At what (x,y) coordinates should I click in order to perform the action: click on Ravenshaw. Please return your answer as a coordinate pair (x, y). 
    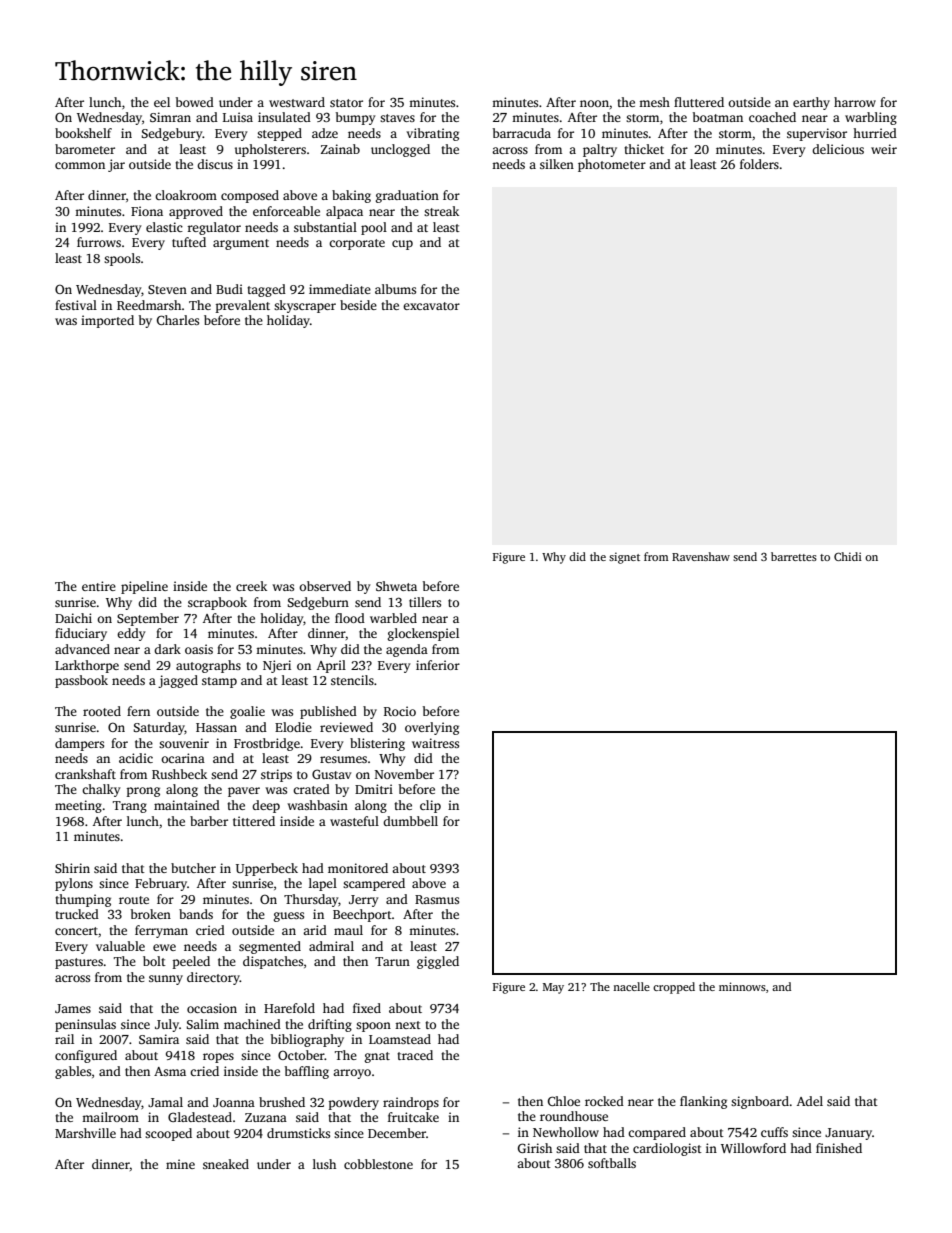
    Looking at the image, I should click on (701, 556).
